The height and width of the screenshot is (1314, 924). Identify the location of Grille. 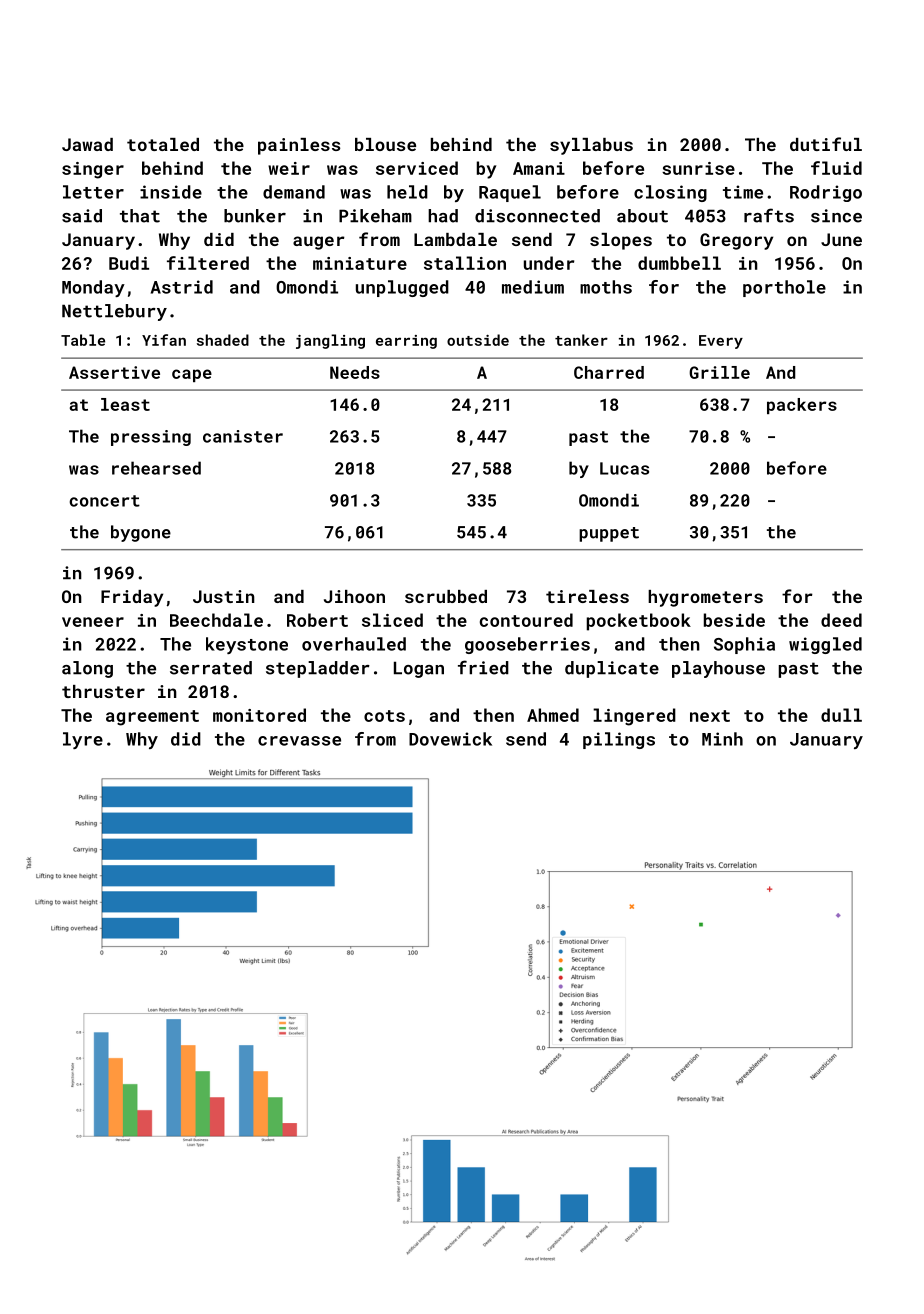
(719, 372).
